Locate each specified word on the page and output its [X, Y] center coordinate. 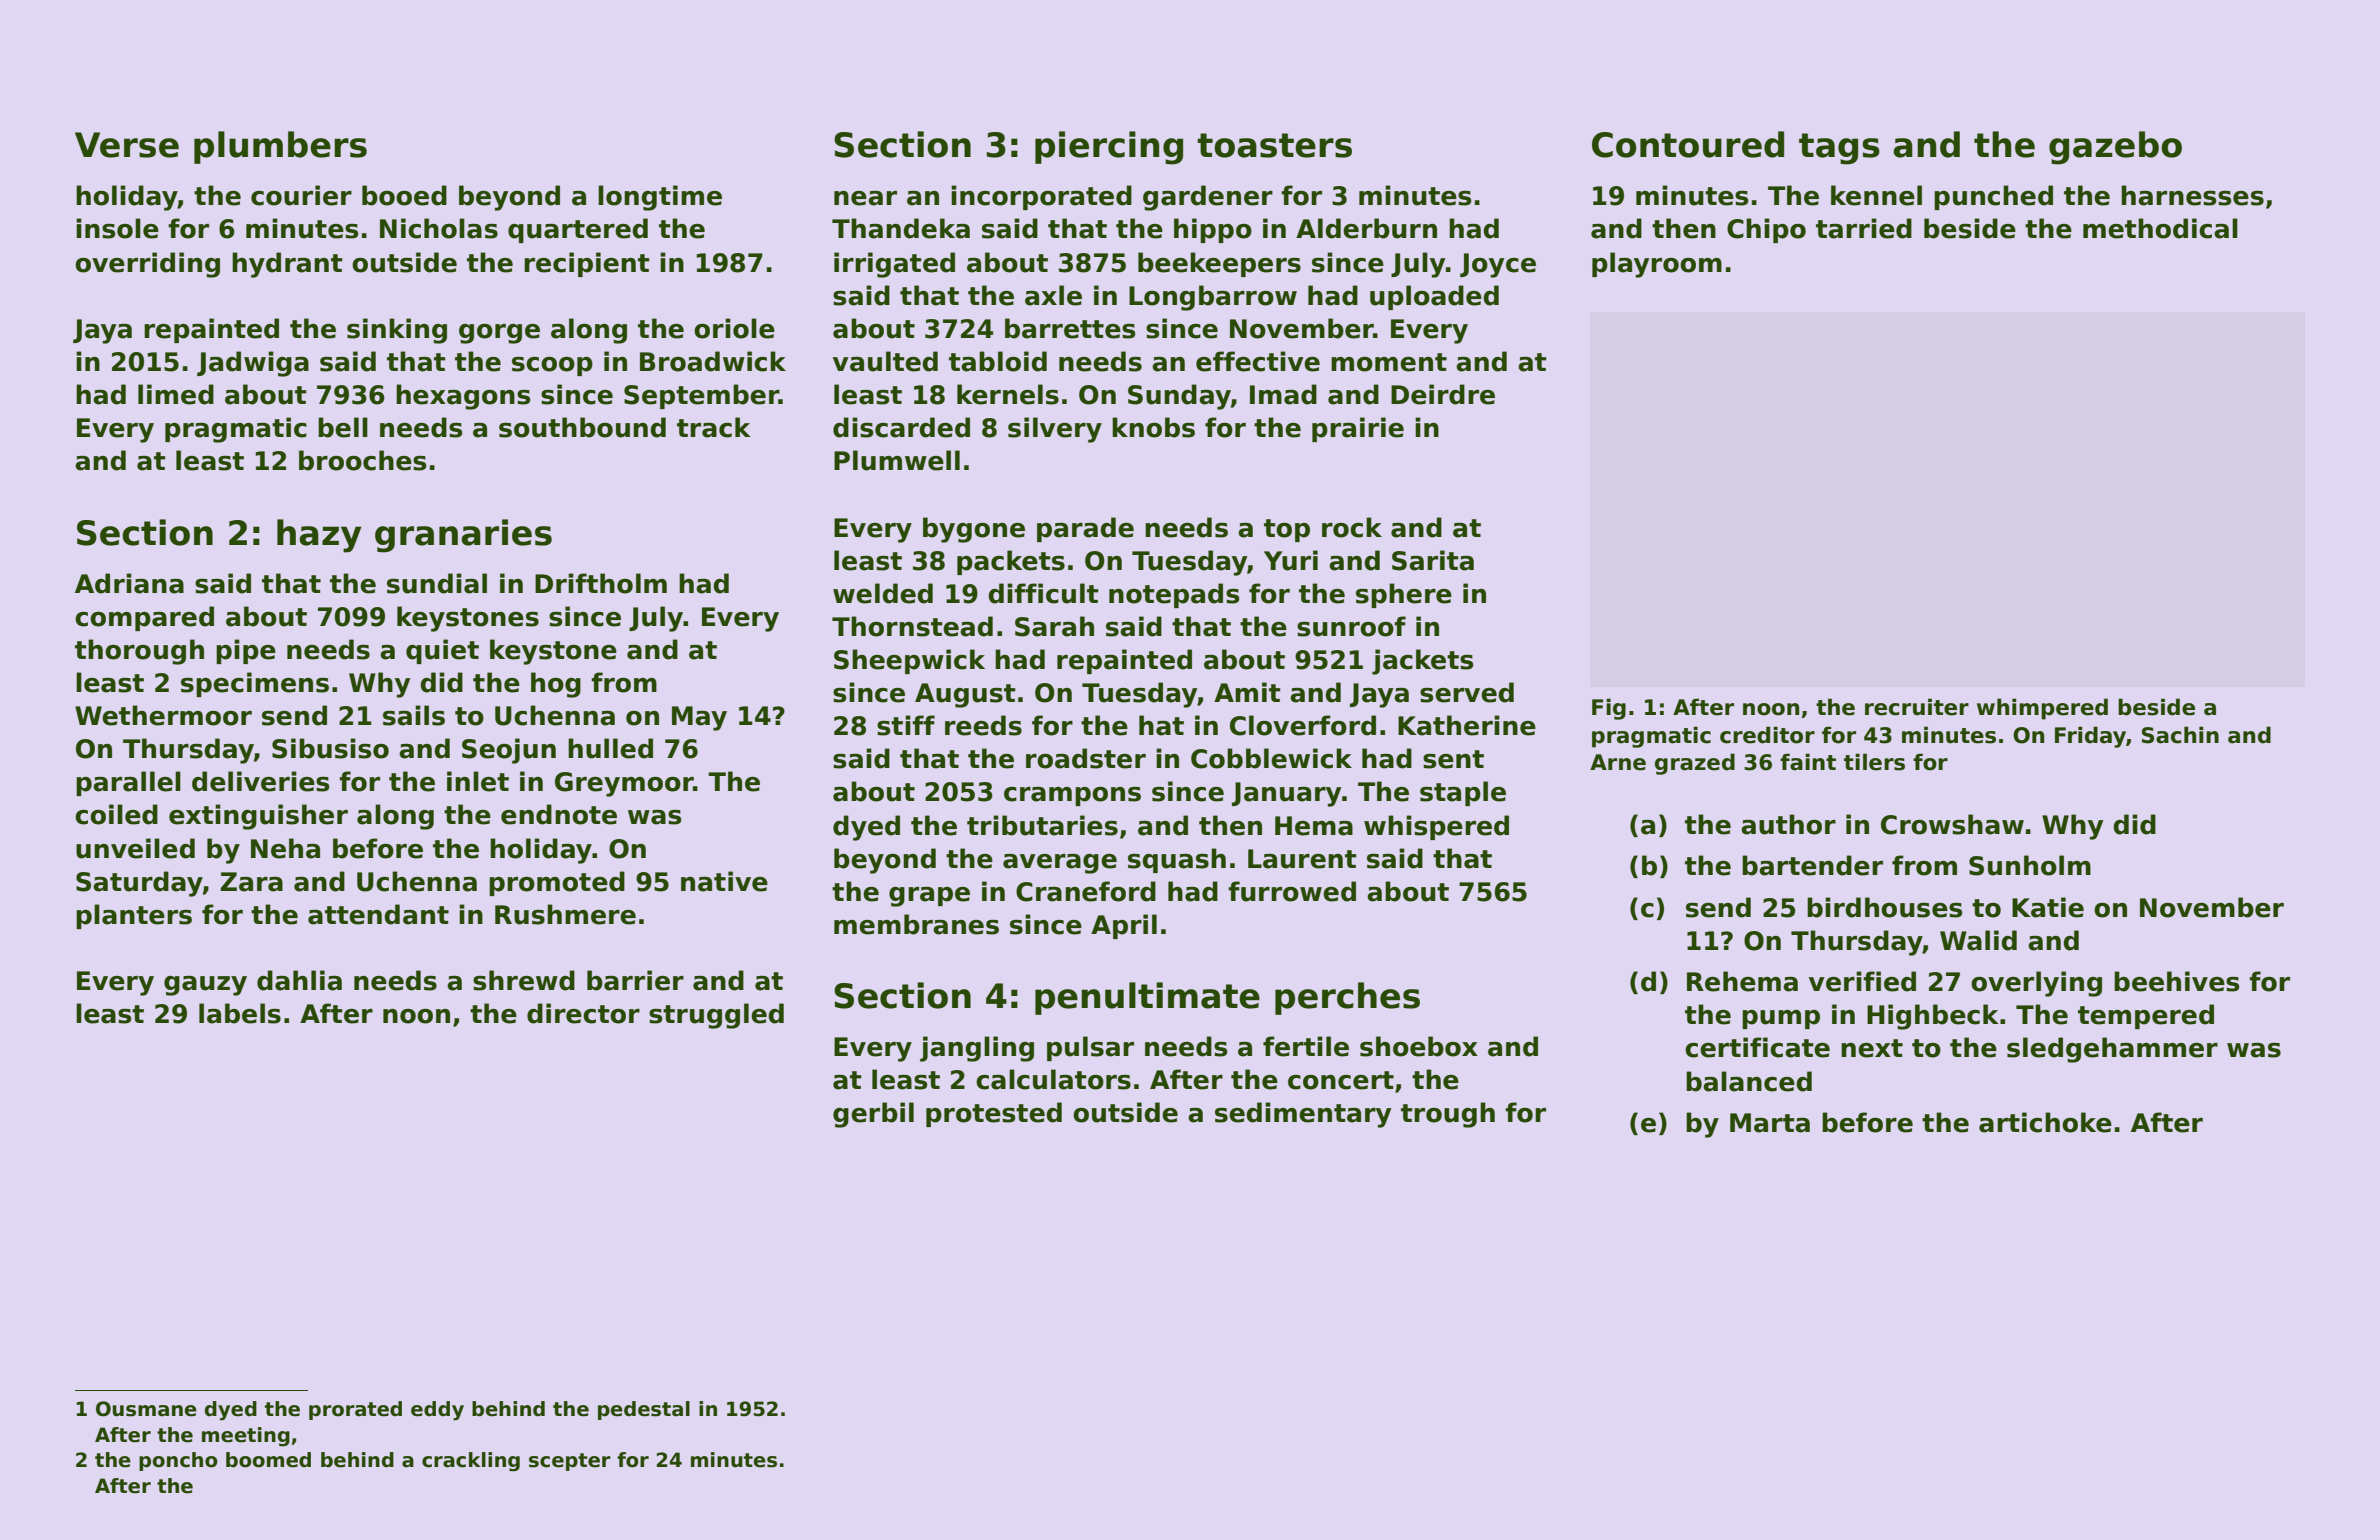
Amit [1247, 692]
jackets [1423, 662]
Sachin [2180, 735]
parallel [128, 783]
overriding [147, 265]
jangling [977, 1049]
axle [1053, 295]
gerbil [873, 1115]
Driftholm [601, 583]
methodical [2160, 228]
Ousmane [146, 1409]
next [1872, 1048]
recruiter [1917, 707]
